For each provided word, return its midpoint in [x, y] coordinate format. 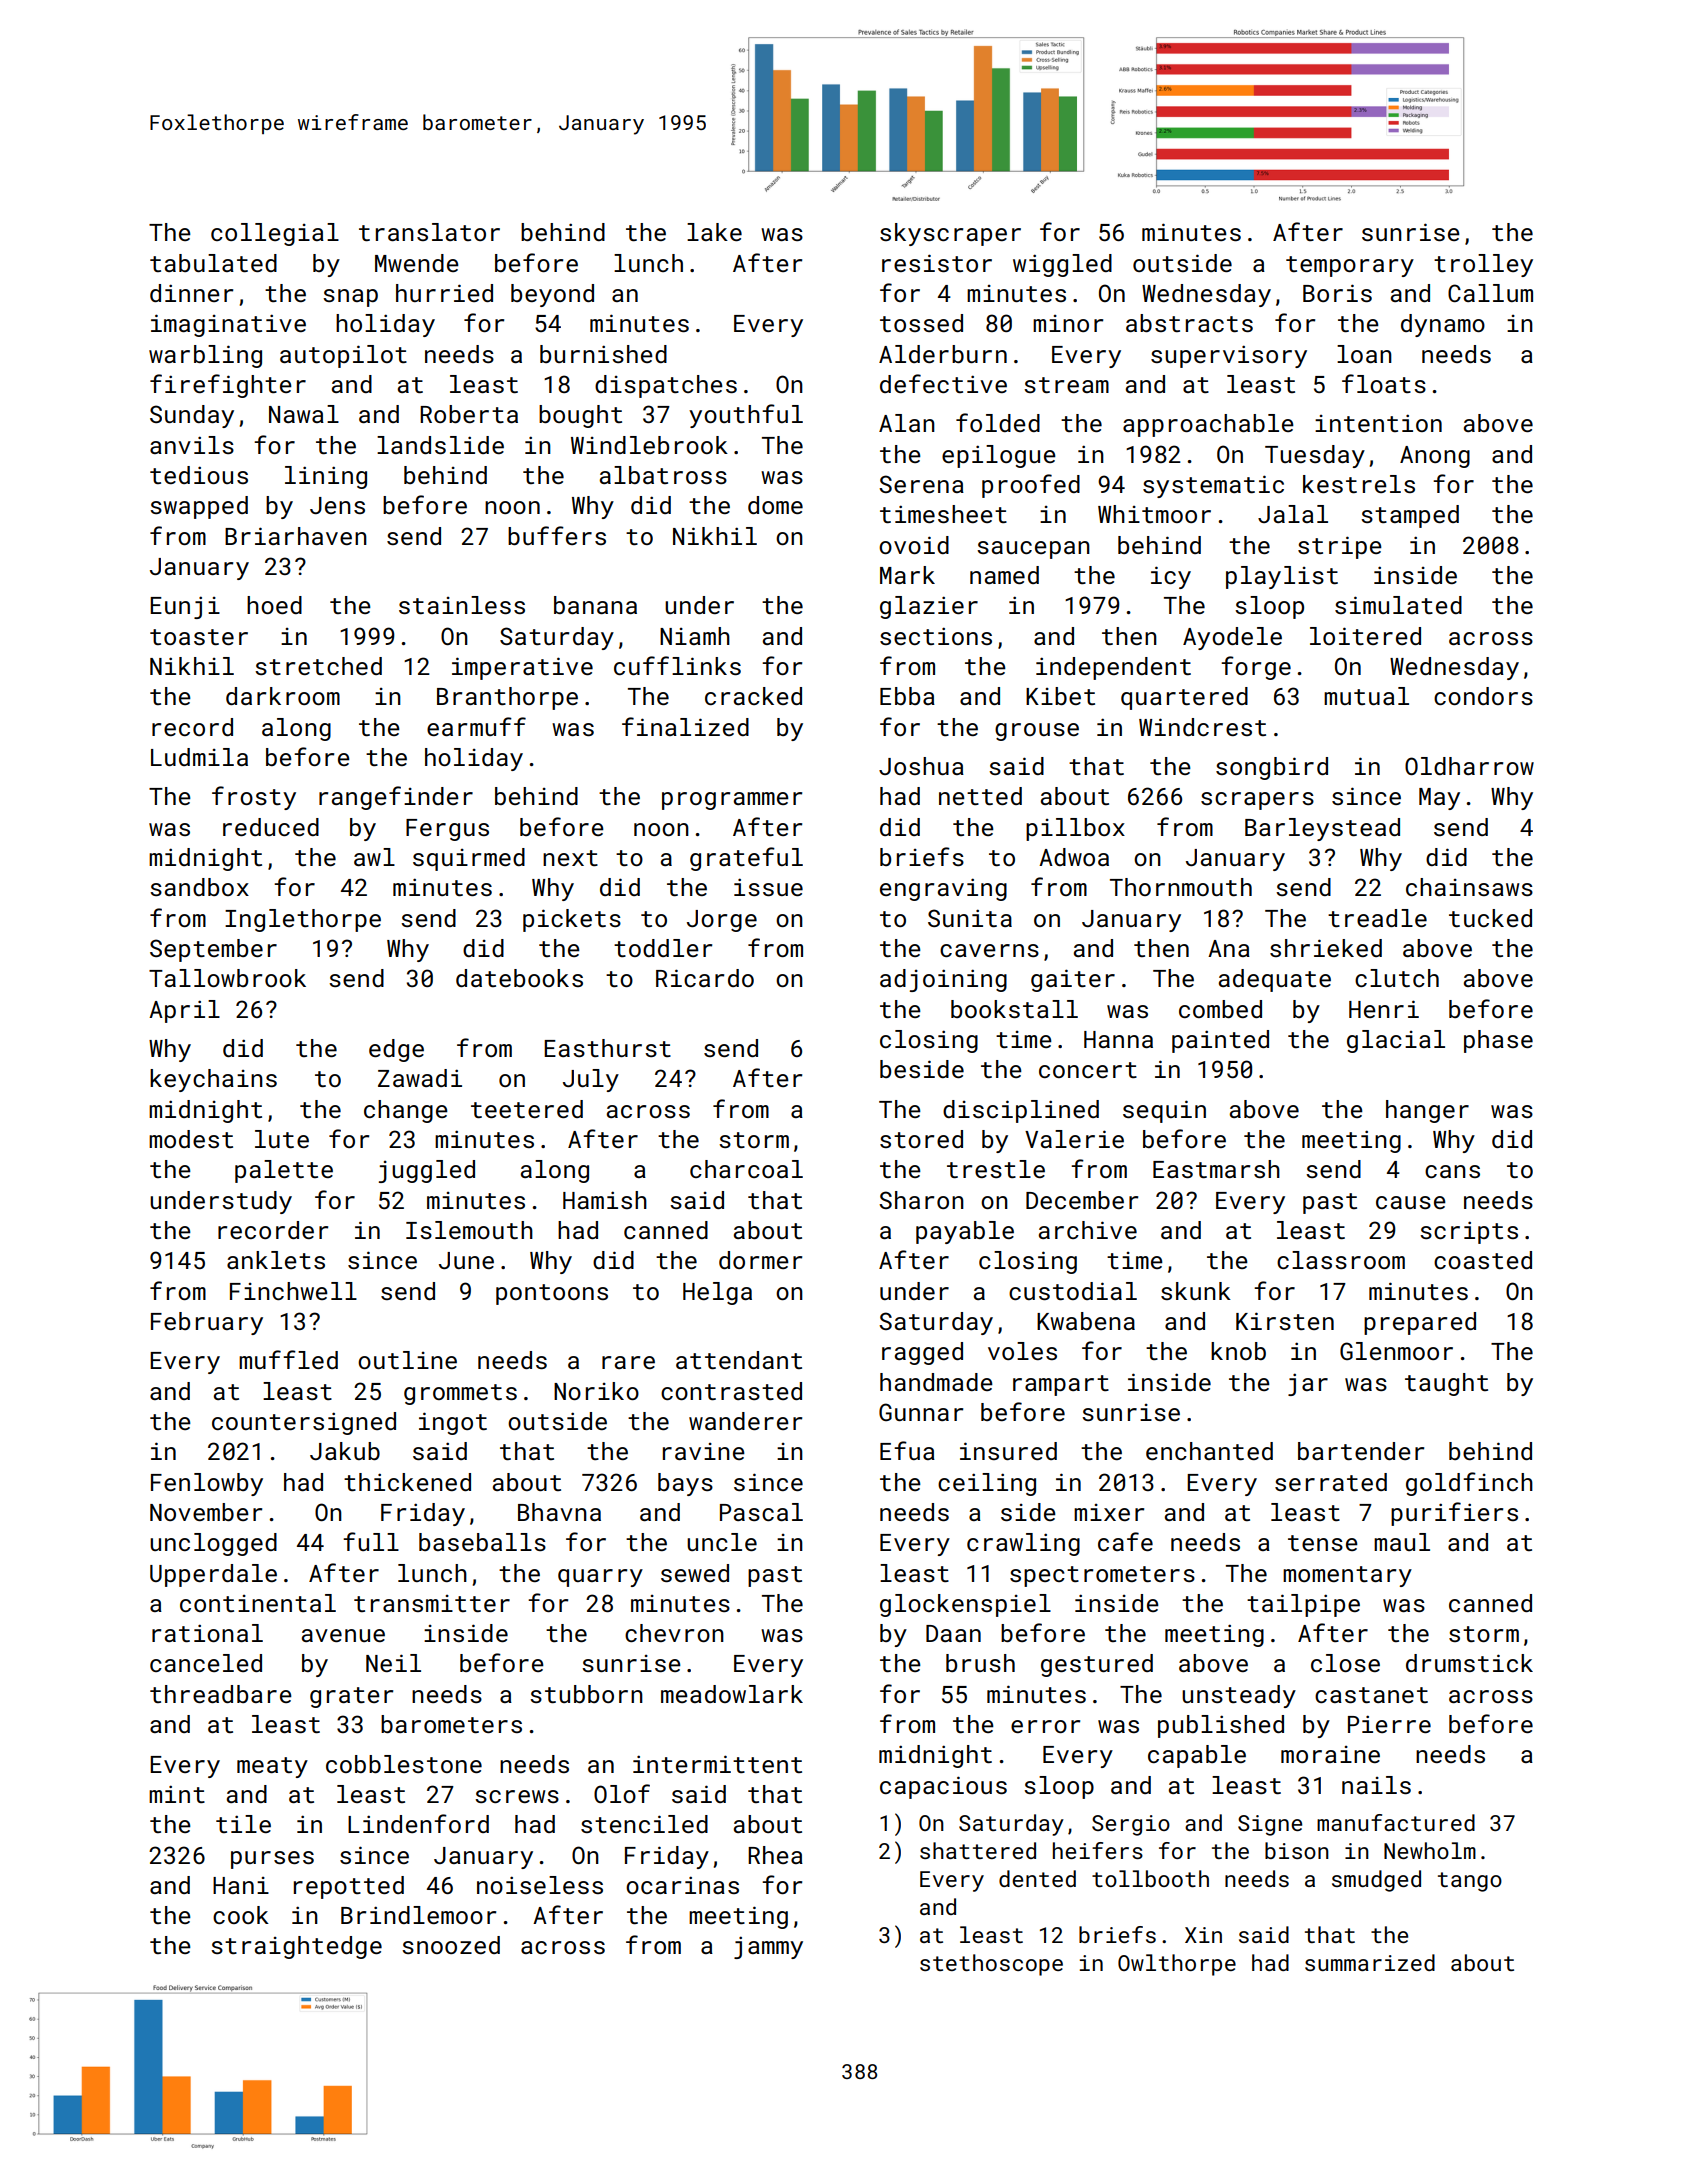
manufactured [1396, 1822]
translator [429, 232]
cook [241, 1915]
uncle [722, 1542]
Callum [1490, 293]
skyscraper [950, 234]
